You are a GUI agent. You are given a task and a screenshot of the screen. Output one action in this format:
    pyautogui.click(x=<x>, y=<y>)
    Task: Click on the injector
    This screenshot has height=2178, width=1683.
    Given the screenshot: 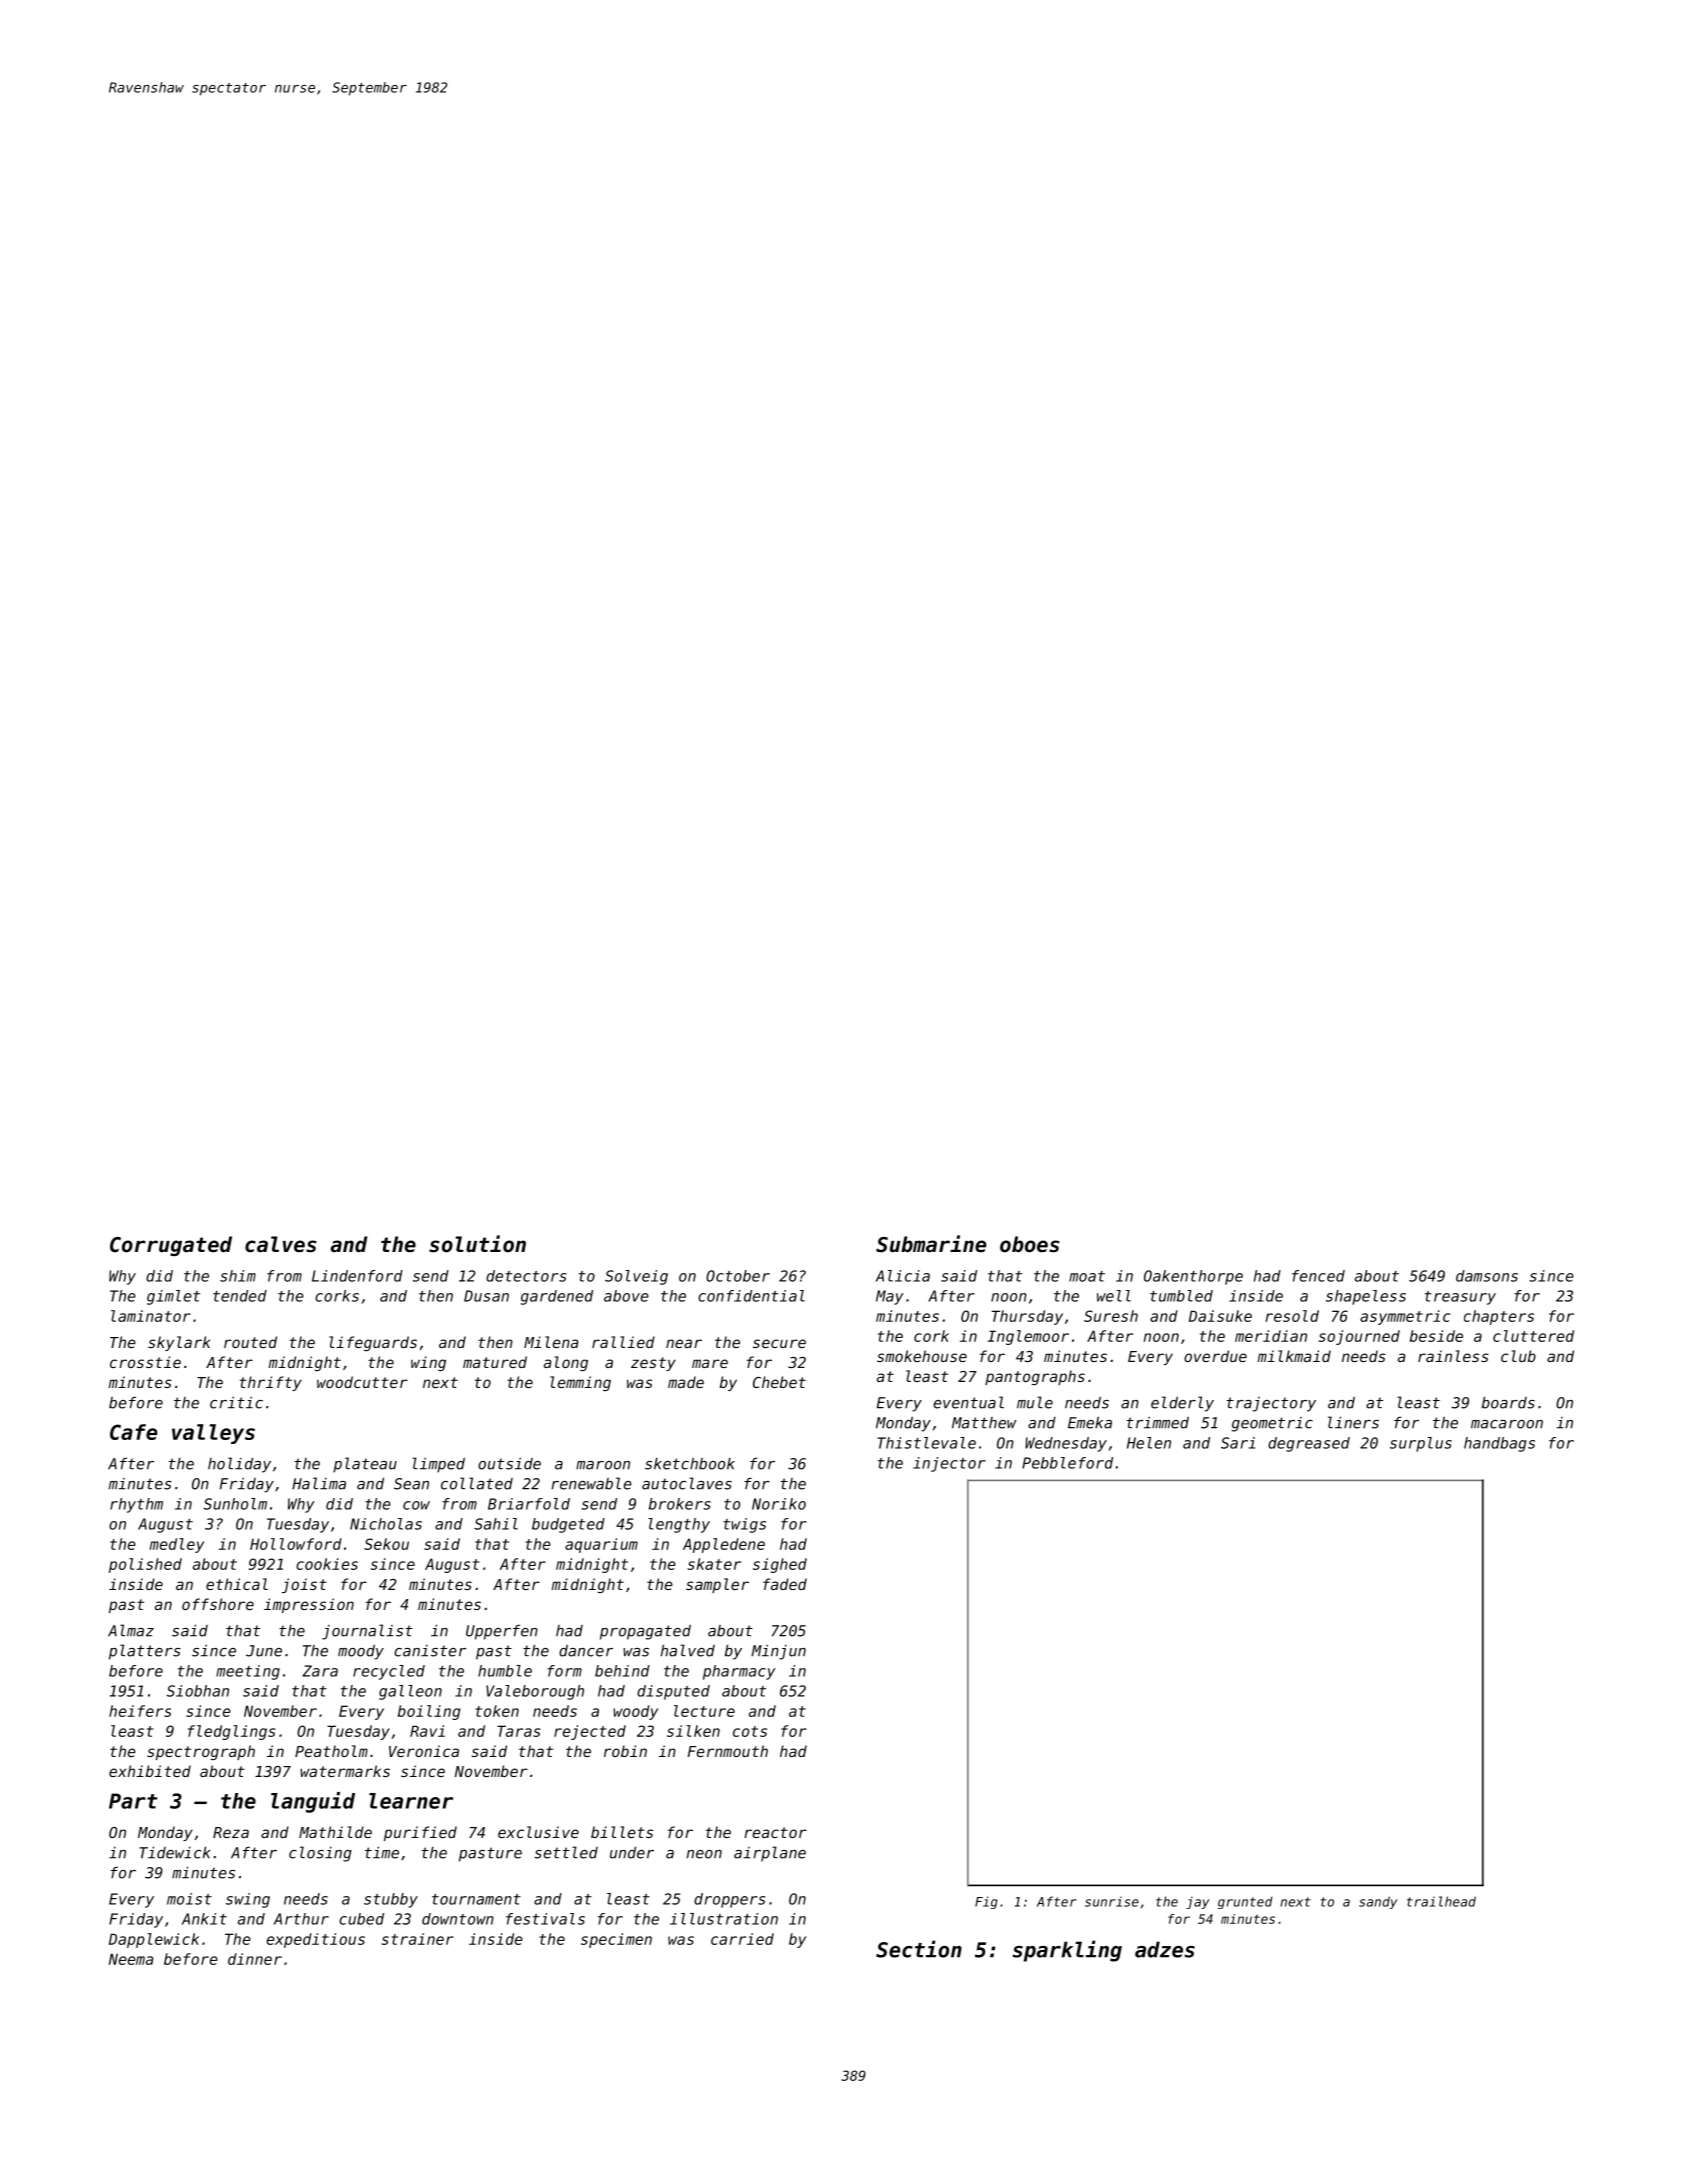 What is the action you would take?
    pyautogui.click(x=949, y=1464)
